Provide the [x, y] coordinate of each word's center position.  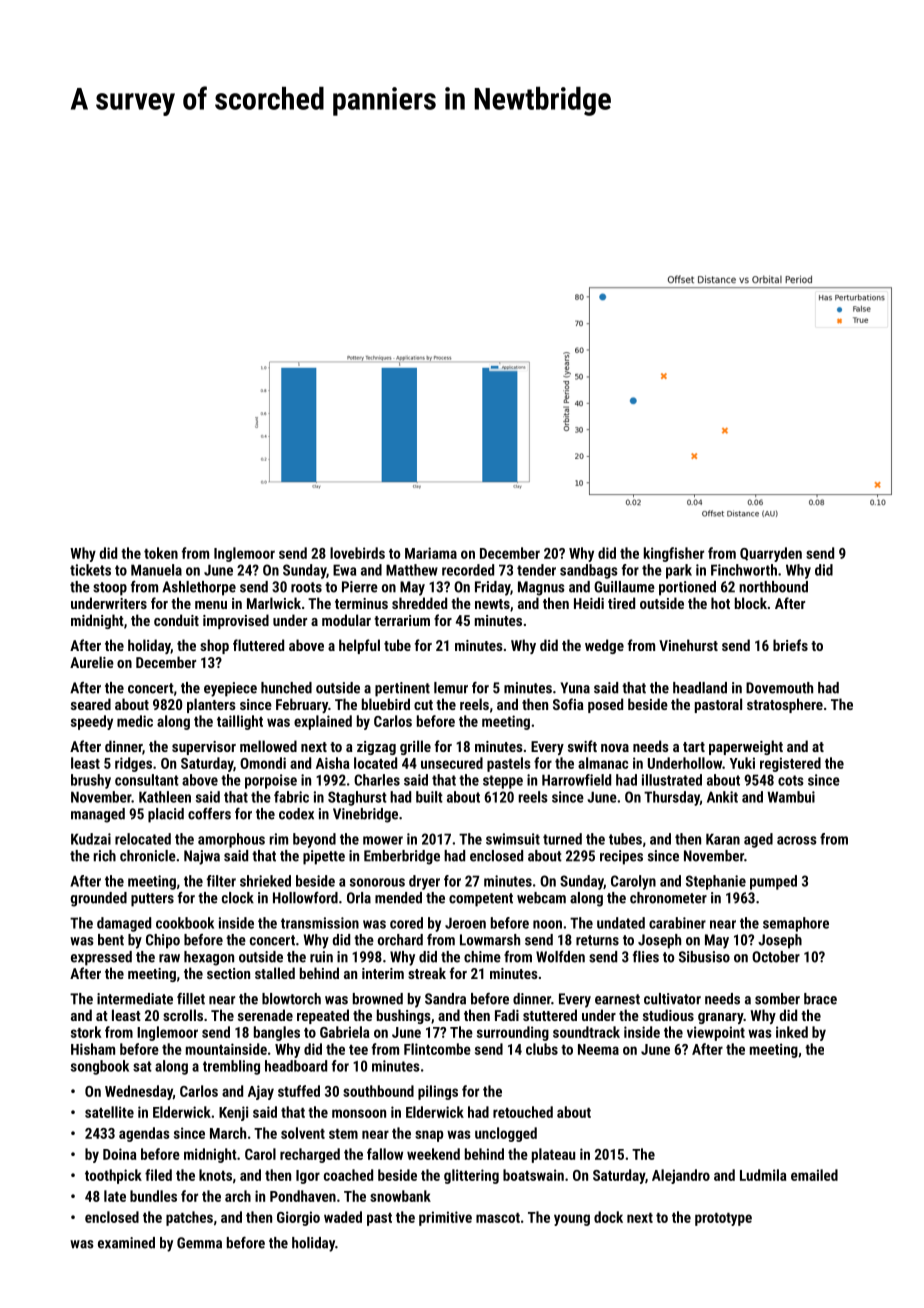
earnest [617, 999]
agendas [144, 1134]
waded [343, 1217]
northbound [773, 587]
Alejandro [681, 1176]
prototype [723, 1219]
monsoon [359, 1113]
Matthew [412, 570]
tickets [90, 570]
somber [777, 999]
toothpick [113, 1176]
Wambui [791, 797]
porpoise [271, 781]
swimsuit [513, 839]
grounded [99, 899]
